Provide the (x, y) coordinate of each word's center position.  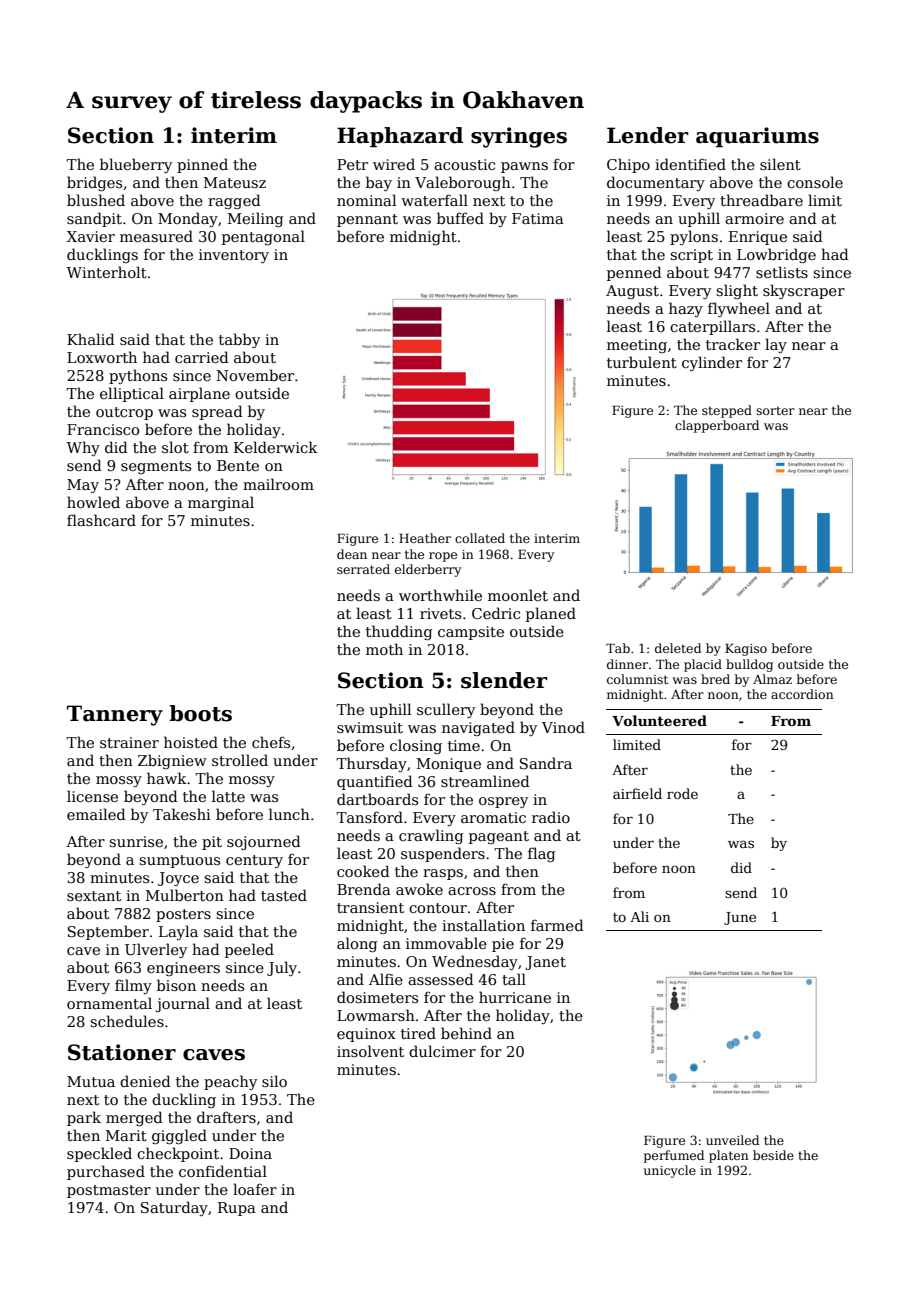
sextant (94, 896)
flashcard (101, 520)
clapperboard (717, 426)
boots (200, 713)
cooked (363, 871)
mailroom (278, 484)
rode (682, 793)
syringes (519, 137)
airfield (637, 793)
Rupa (237, 1209)
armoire (754, 218)
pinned (202, 165)
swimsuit (370, 727)
